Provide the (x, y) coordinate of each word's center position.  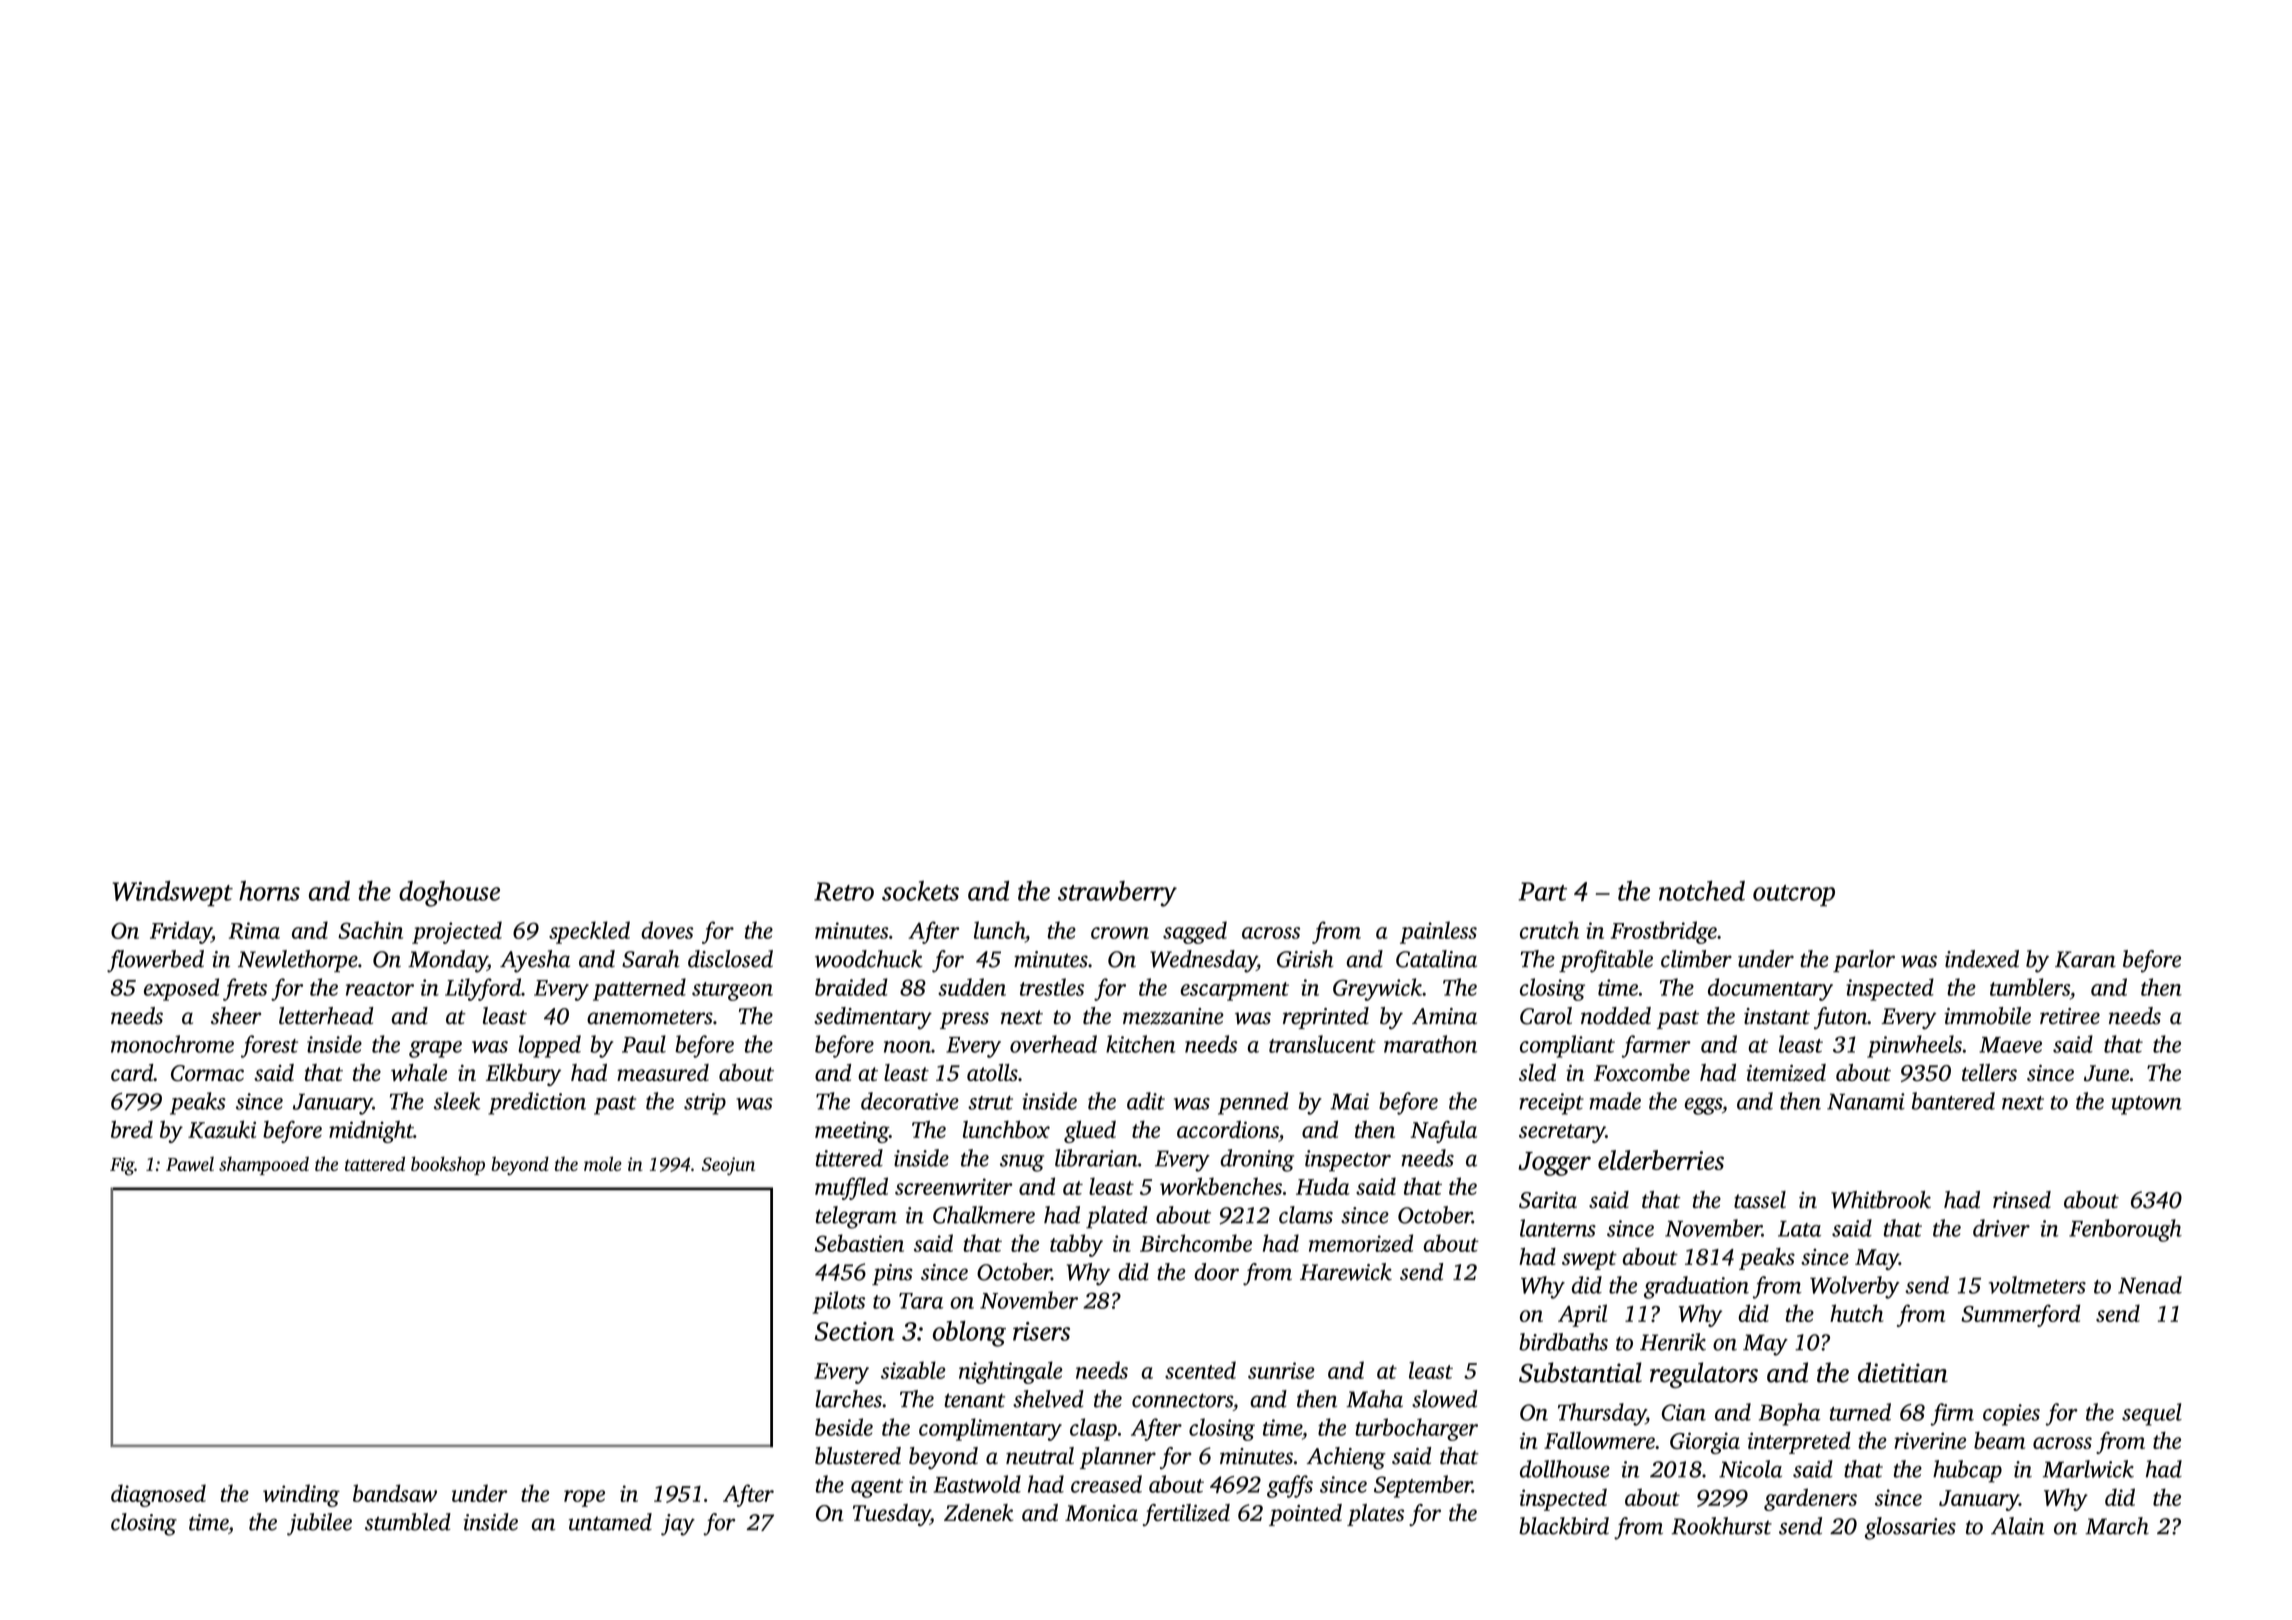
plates (1375, 1515)
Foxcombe (1642, 1072)
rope (584, 1498)
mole (603, 1163)
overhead (1053, 1044)
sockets (920, 891)
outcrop (1794, 895)
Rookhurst (1721, 1526)
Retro (844, 891)
